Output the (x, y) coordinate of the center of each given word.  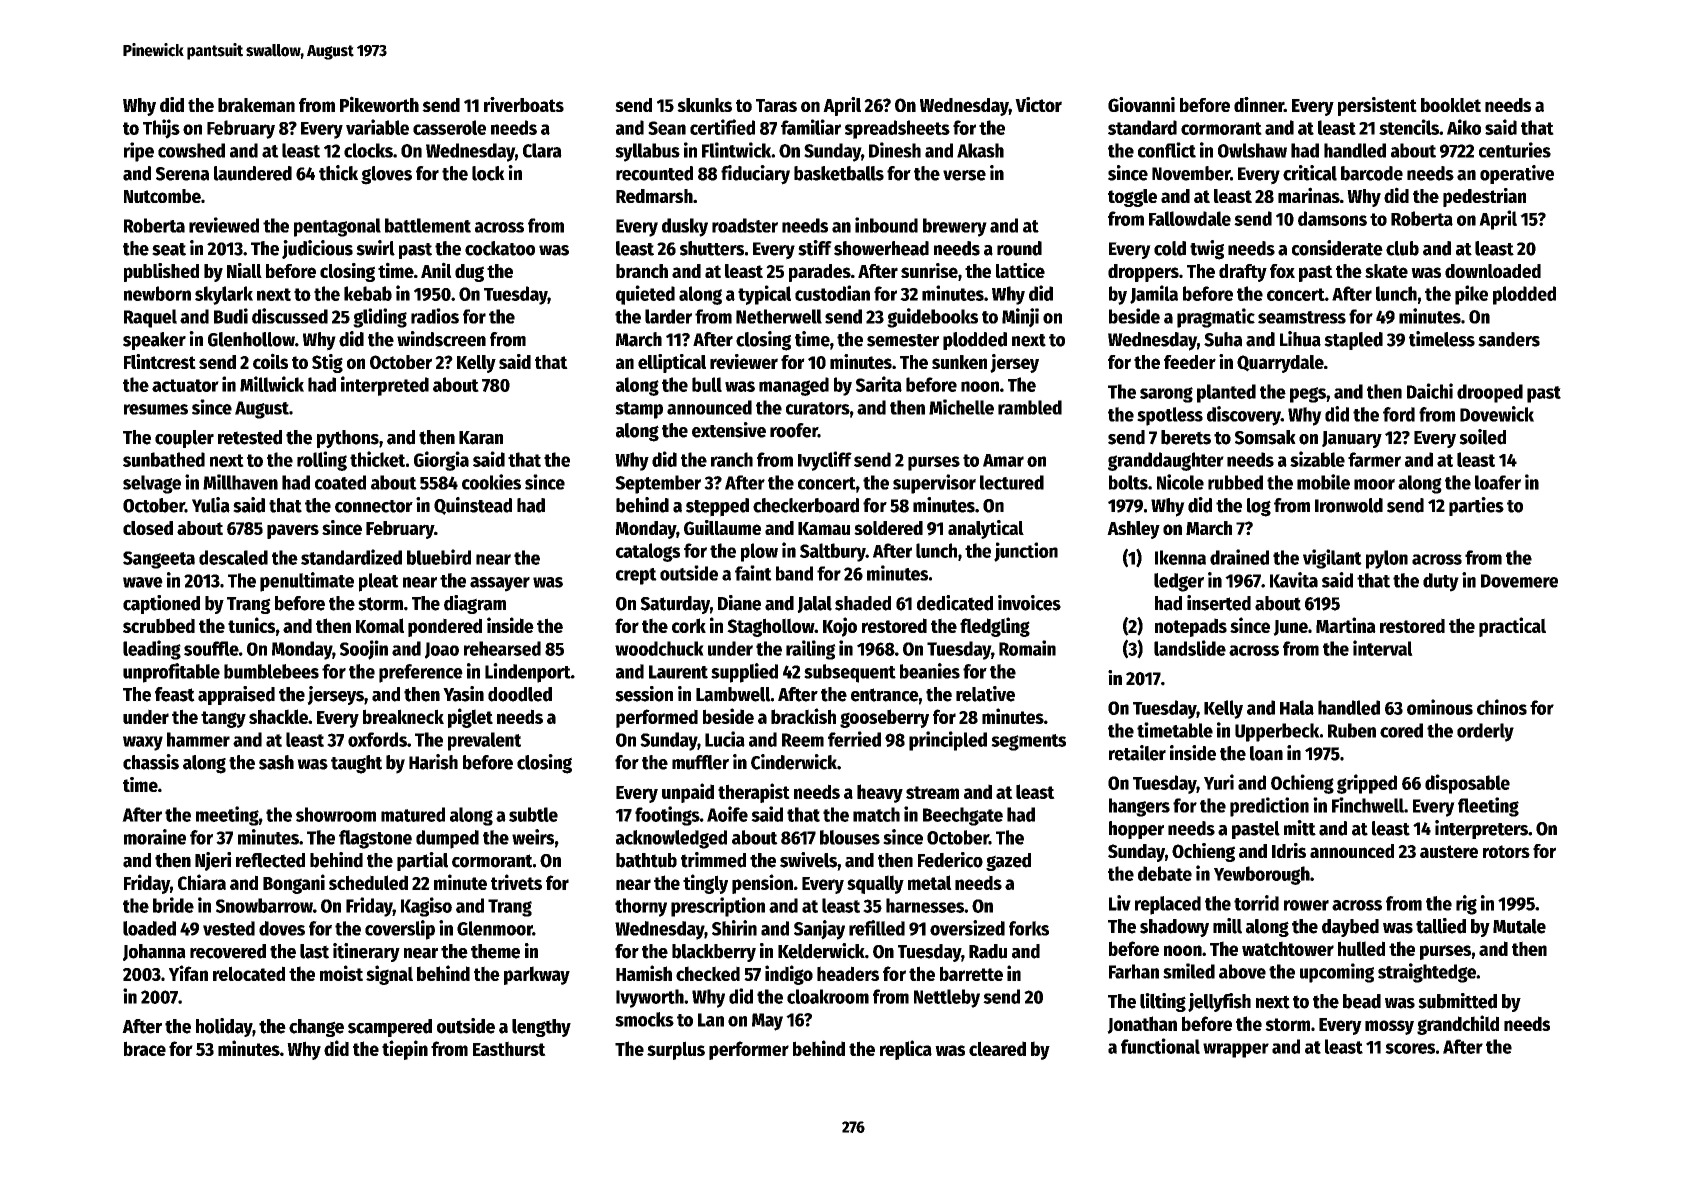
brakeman (256, 105)
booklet (1451, 105)
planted (1226, 393)
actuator (185, 385)
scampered (390, 1028)
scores (1410, 1048)
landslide (1190, 648)
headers (848, 973)
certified (722, 127)
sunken (959, 362)
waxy (143, 743)
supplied (744, 673)
